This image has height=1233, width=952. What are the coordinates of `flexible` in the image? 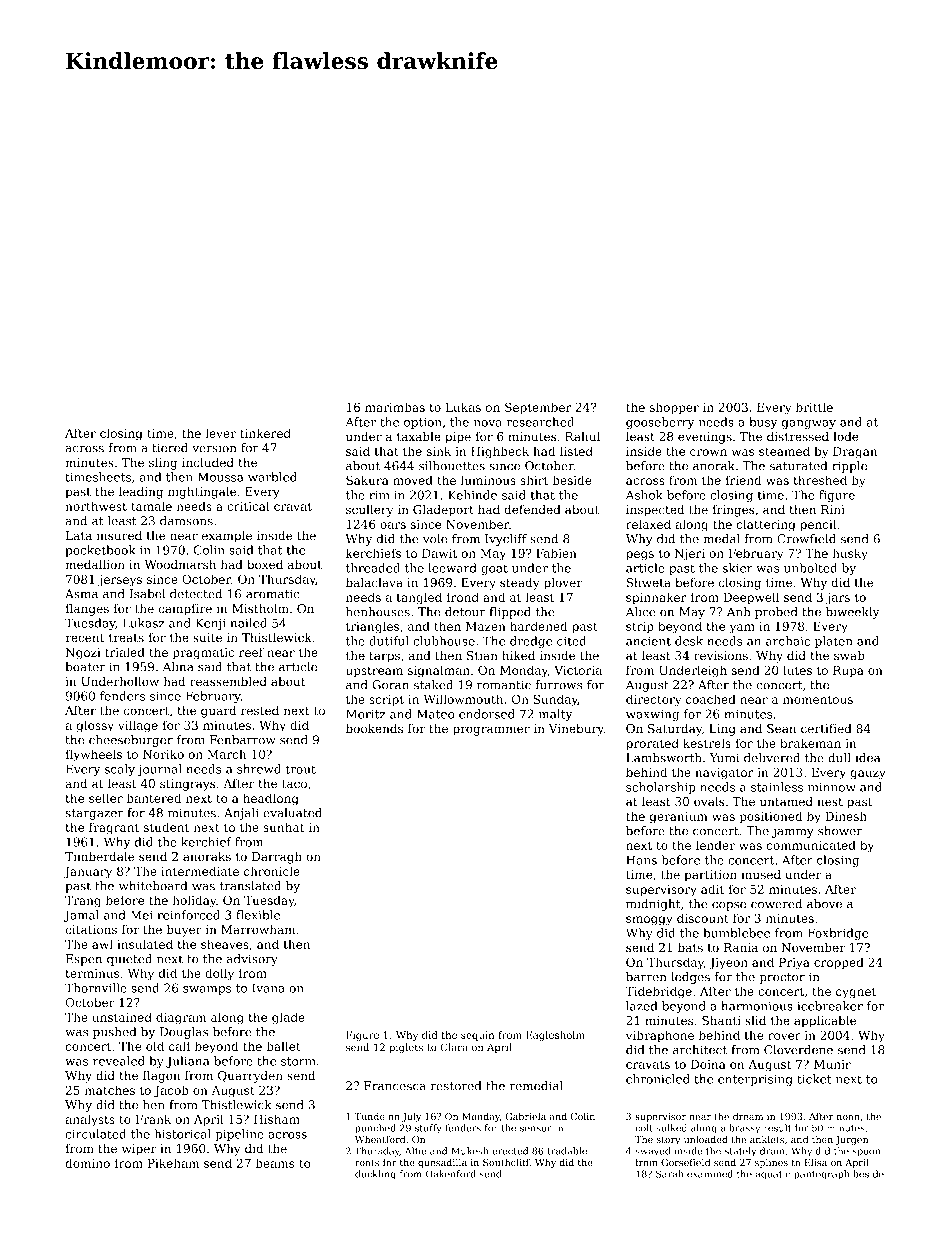 It's located at (258, 915).
